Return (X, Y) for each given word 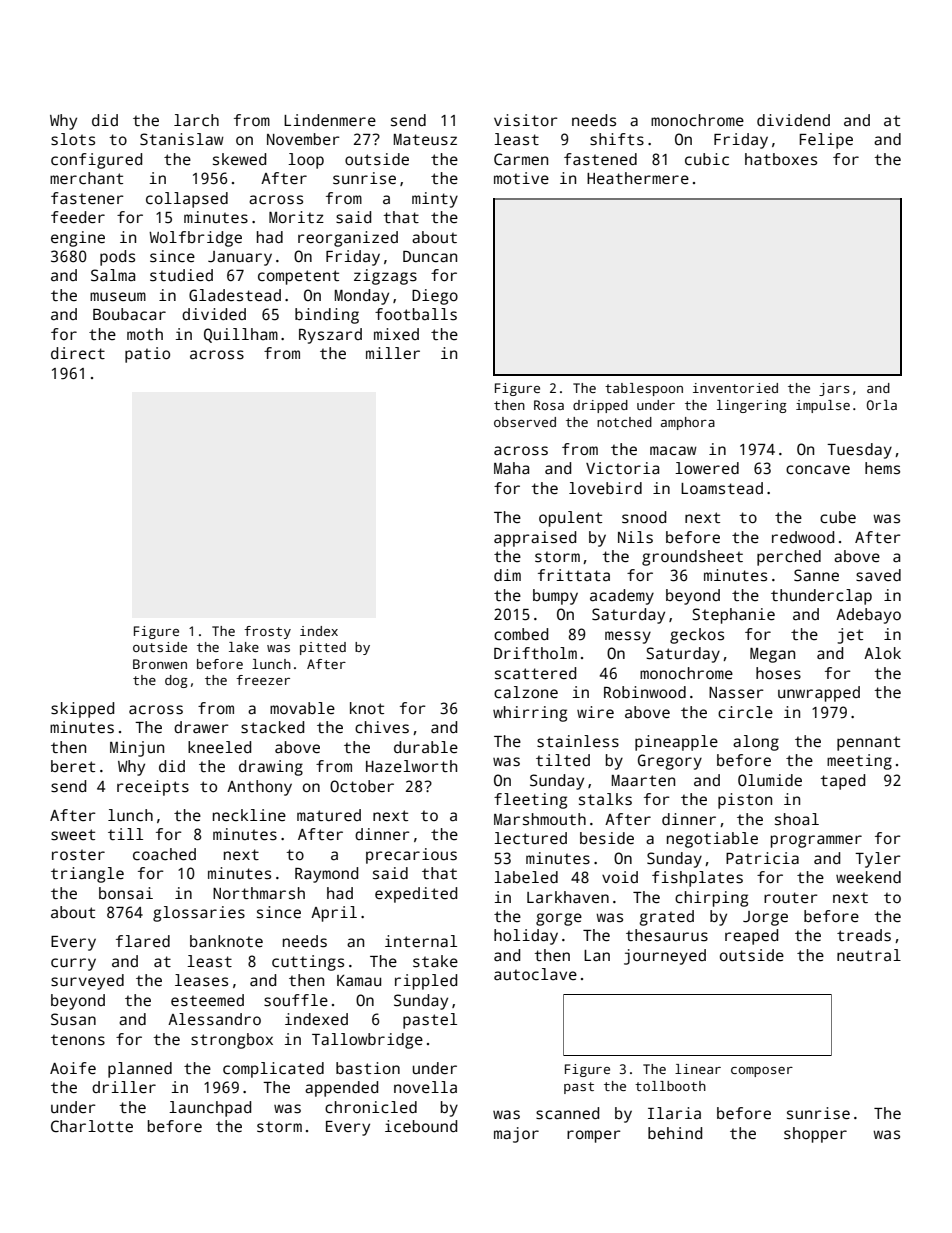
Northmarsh (259, 893)
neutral (869, 955)
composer (762, 1072)
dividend (793, 120)
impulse (823, 406)
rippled (426, 982)
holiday (526, 937)
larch (196, 120)
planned (140, 1070)
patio (147, 355)
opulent (570, 519)
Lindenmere (330, 120)
